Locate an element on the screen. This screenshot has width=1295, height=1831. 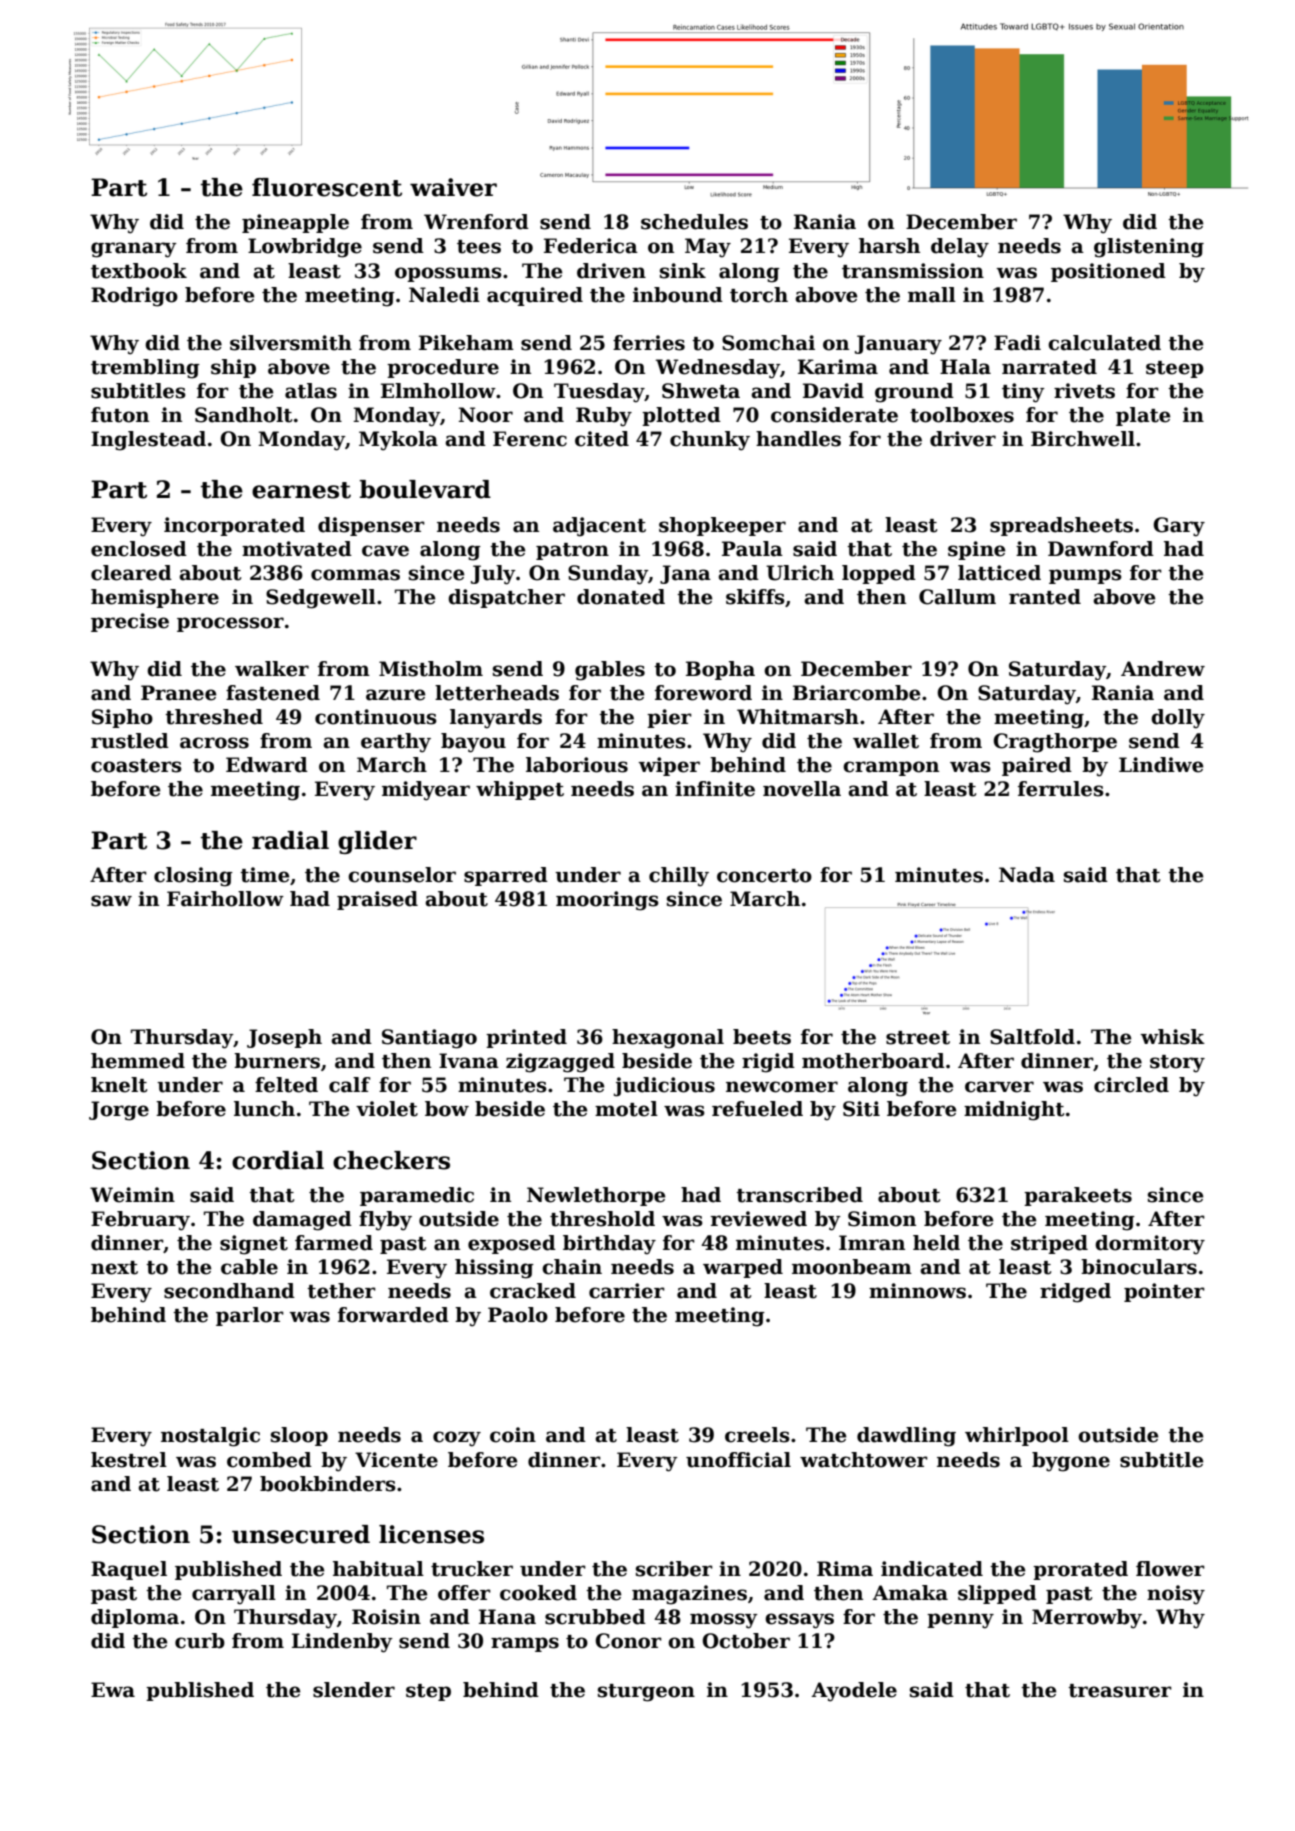
Weimin is located at coordinates (132, 1195).
